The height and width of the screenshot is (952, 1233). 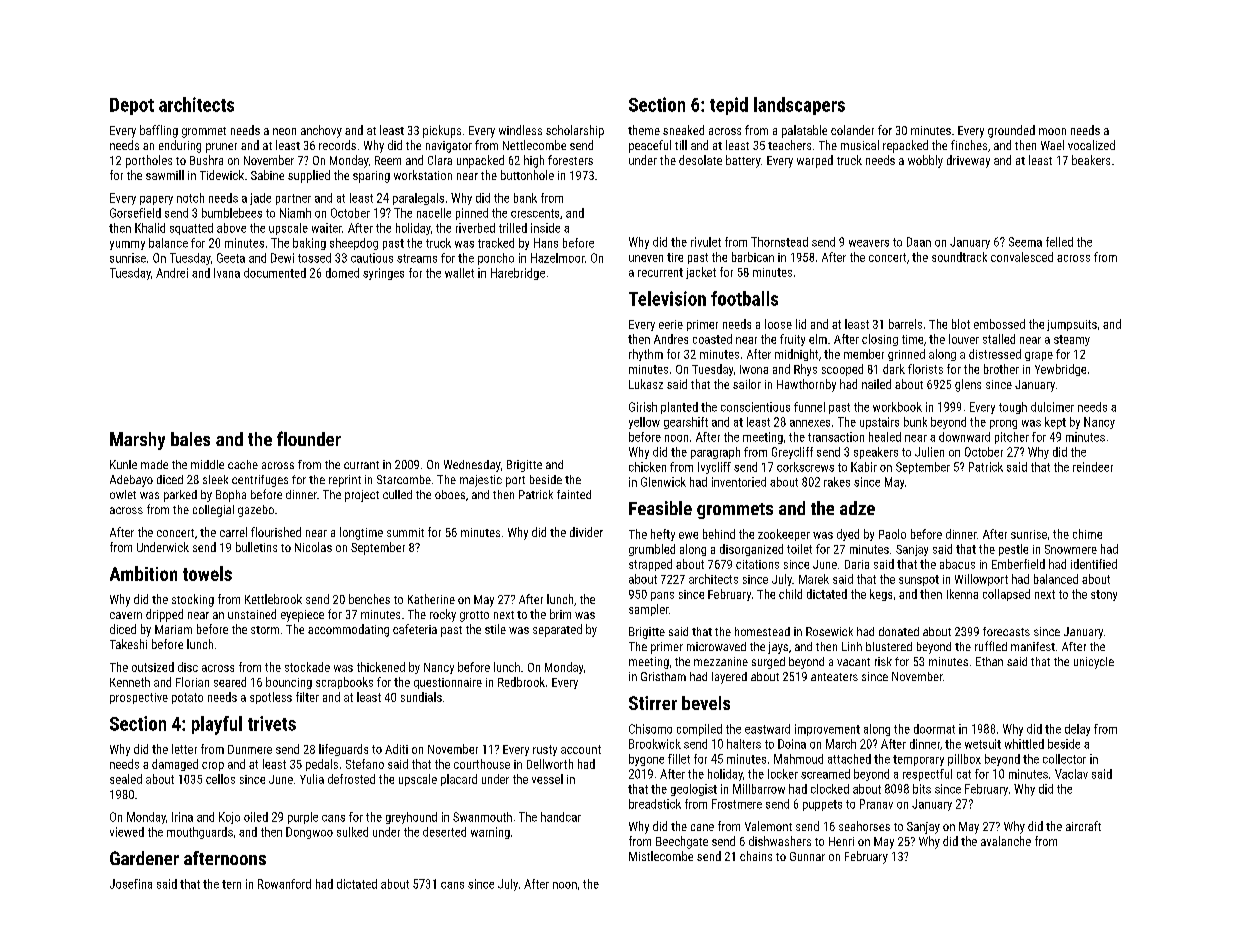 I want to click on landscapers, so click(x=799, y=106).
